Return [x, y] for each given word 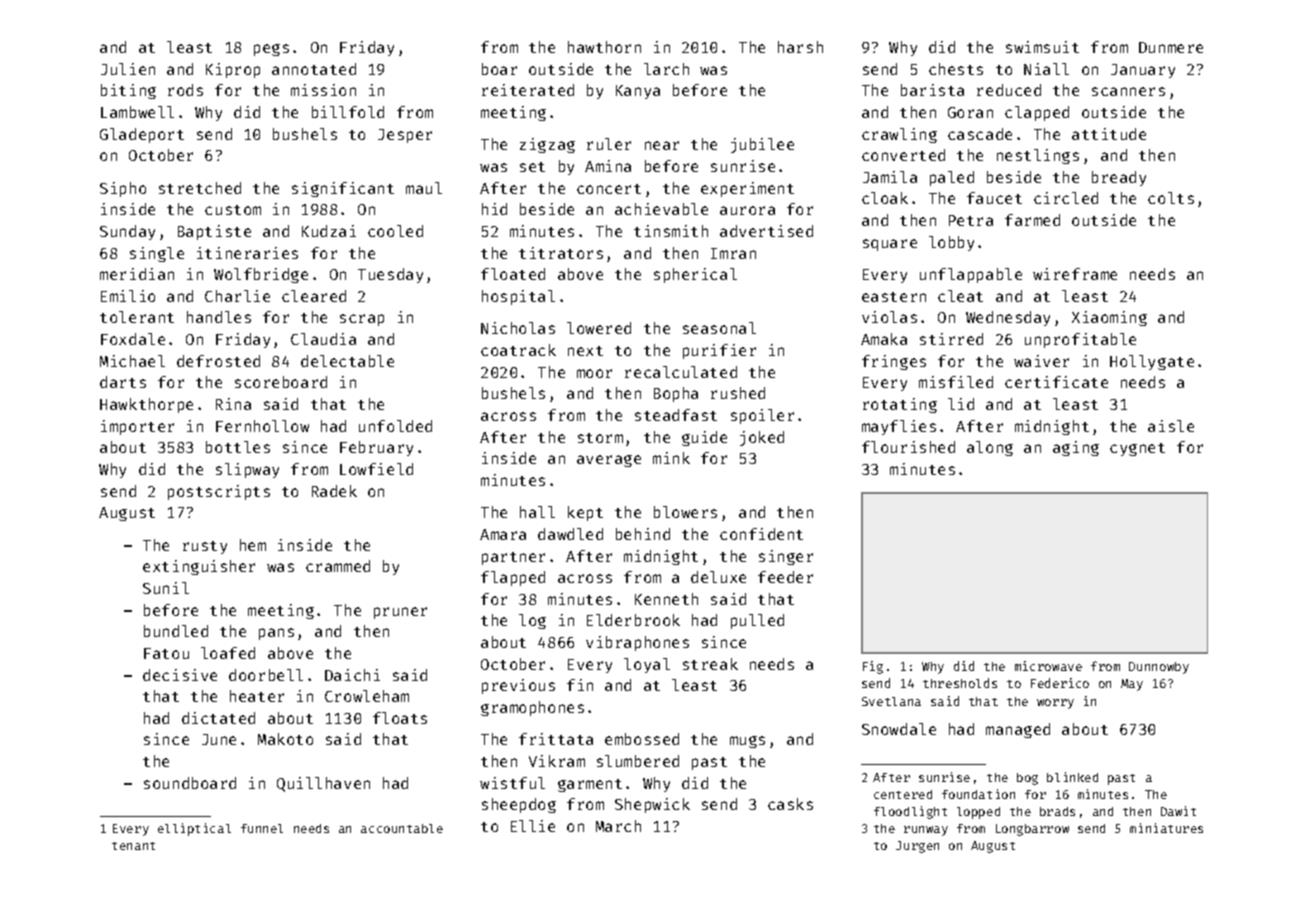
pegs [271, 50]
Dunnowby [1159, 668]
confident [761, 534]
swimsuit [1042, 47]
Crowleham [367, 696]
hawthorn [604, 47]
